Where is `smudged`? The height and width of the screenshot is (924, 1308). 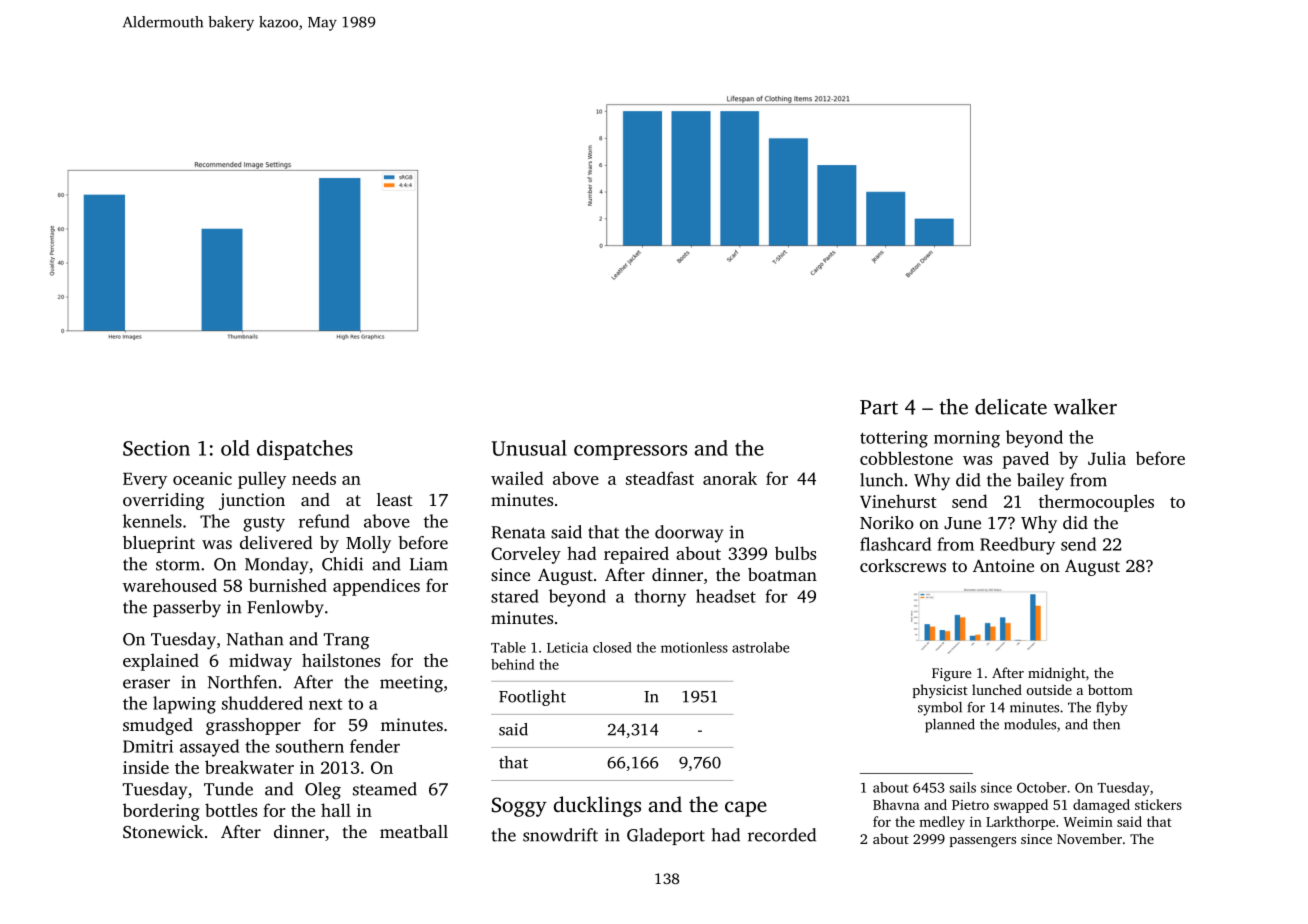
smudged is located at coordinates (158, 726).
